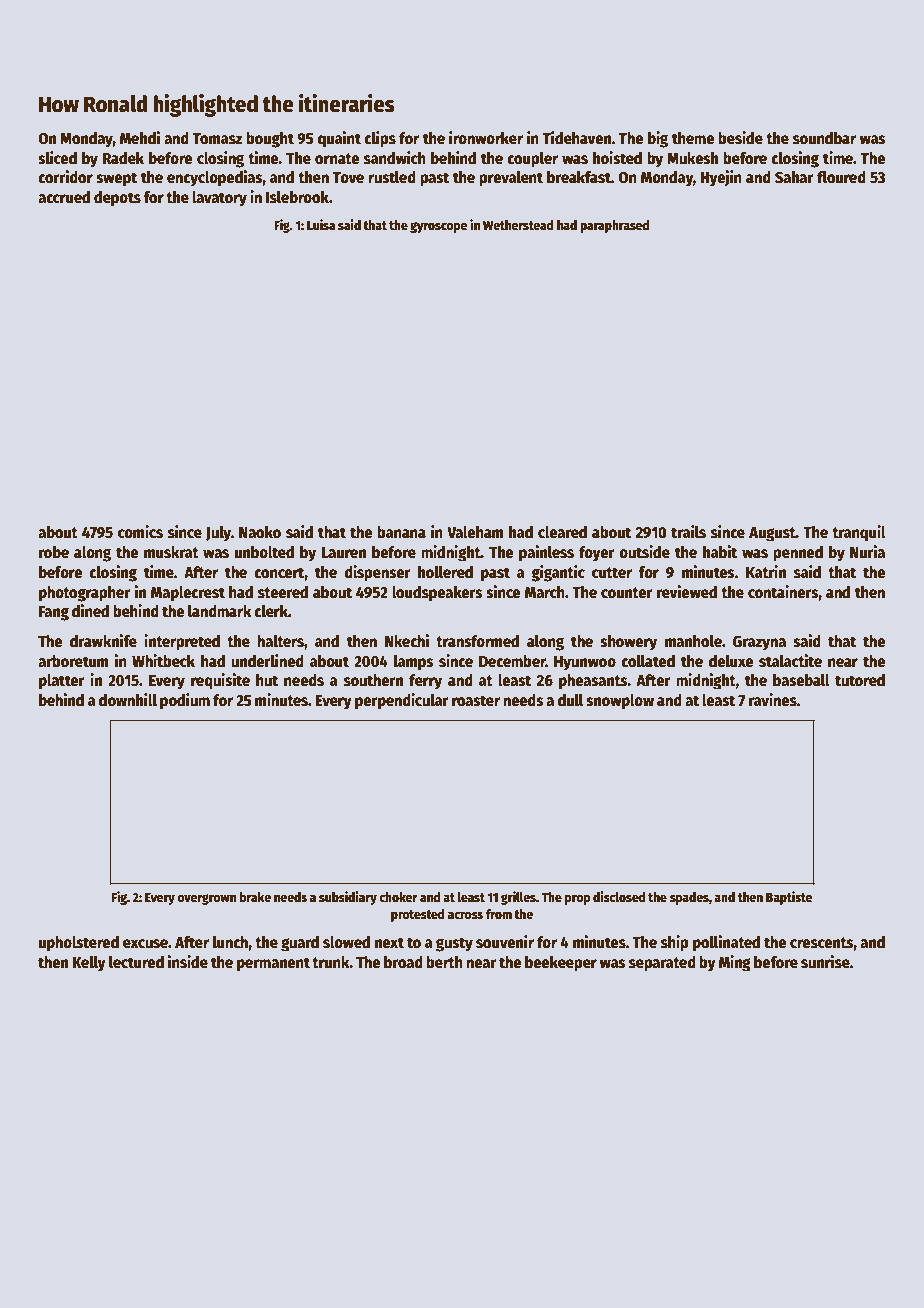  I want to click on painless, so click(546, 553).
